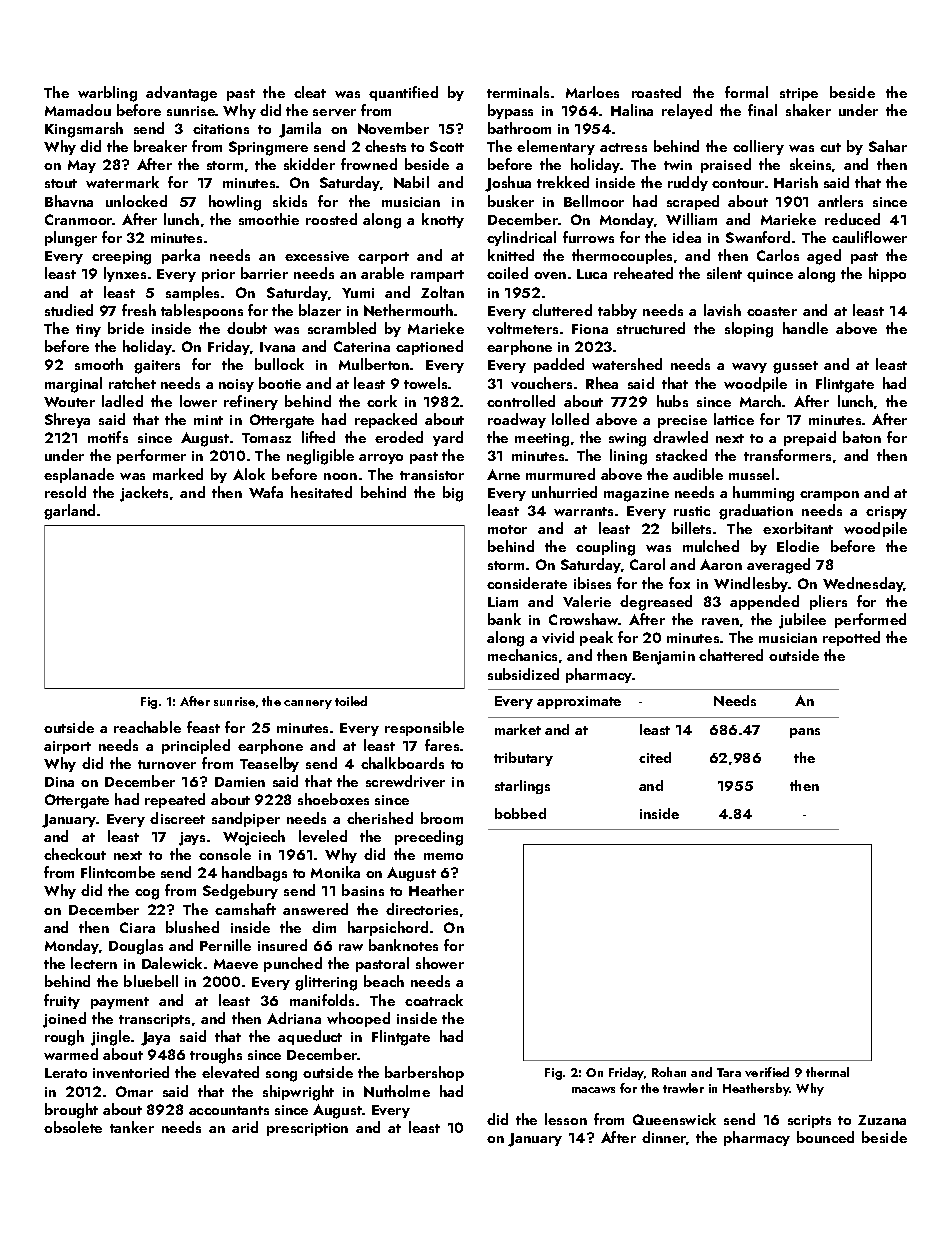 The image size is (952, 1233). What do you see at coordinates (593, 1090) in the screenshot?
I see `macaws` at bounding box center [593, 1090].
